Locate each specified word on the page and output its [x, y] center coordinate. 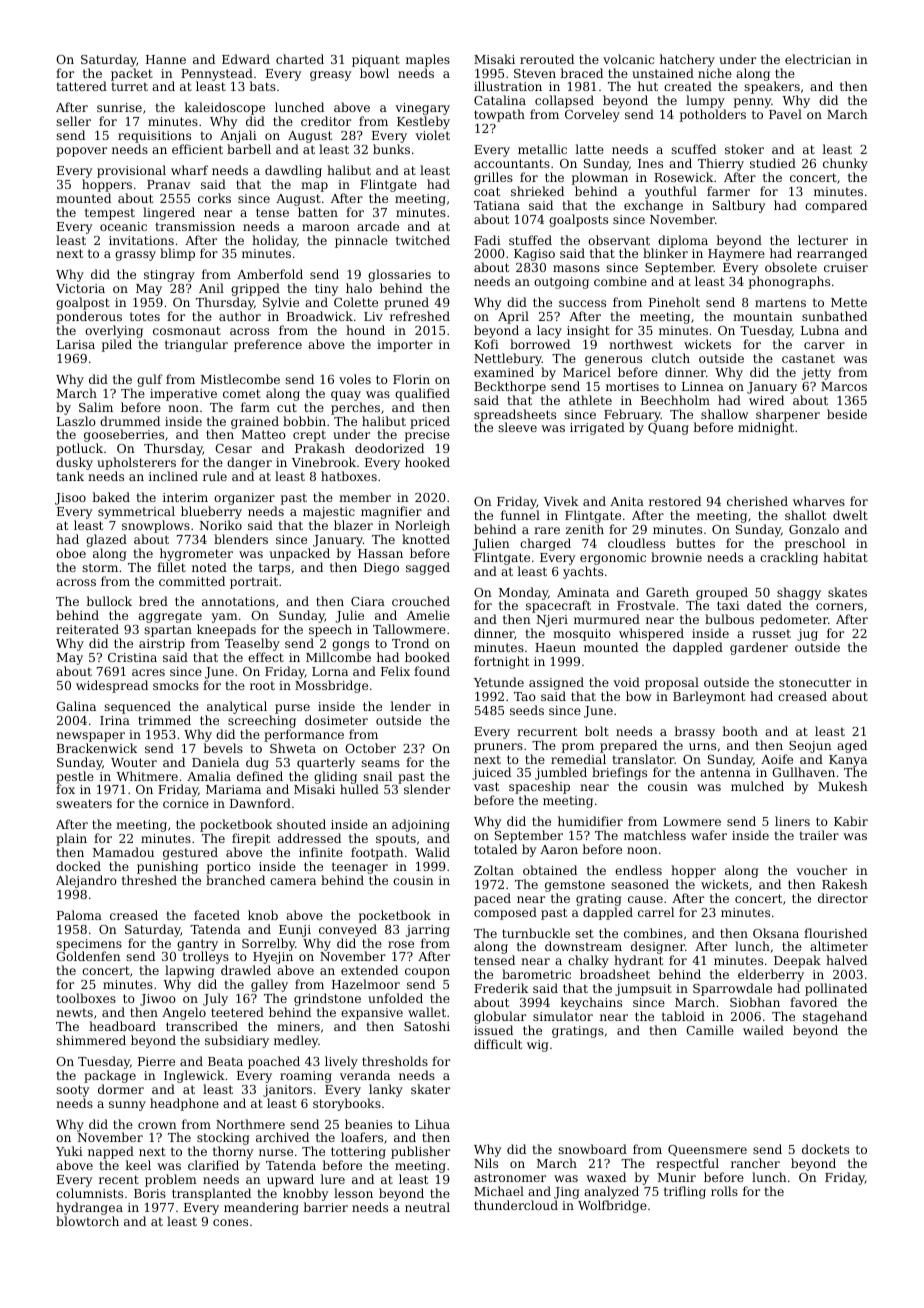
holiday [274, 241]
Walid [432, 852]
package [110, 1076]
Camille [710, 1030]
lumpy [705, 101]
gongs [350, 646]
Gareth [667, 592]
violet [433, 135]
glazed [106, 540]
